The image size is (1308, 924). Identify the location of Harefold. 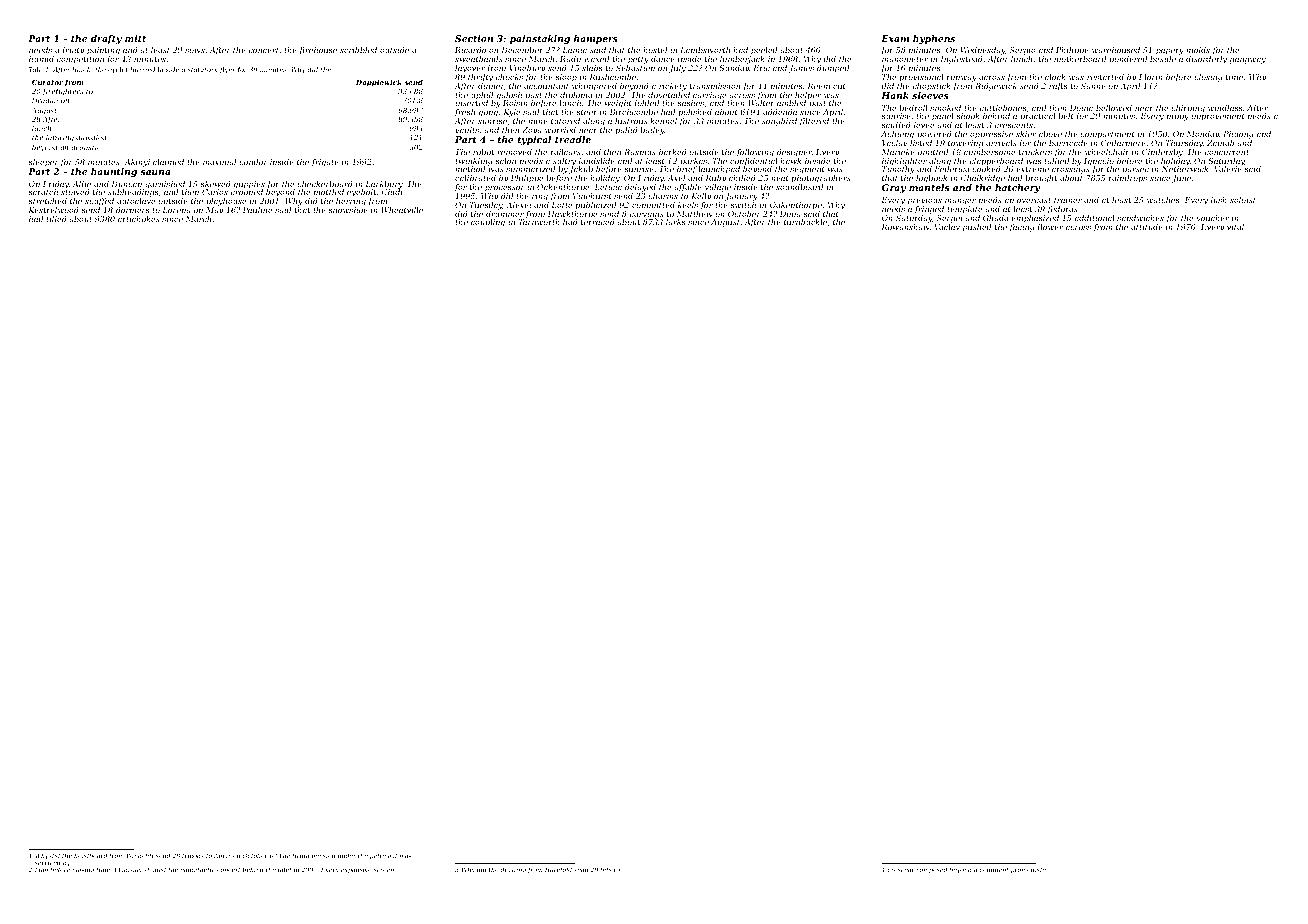
(558, 870).
